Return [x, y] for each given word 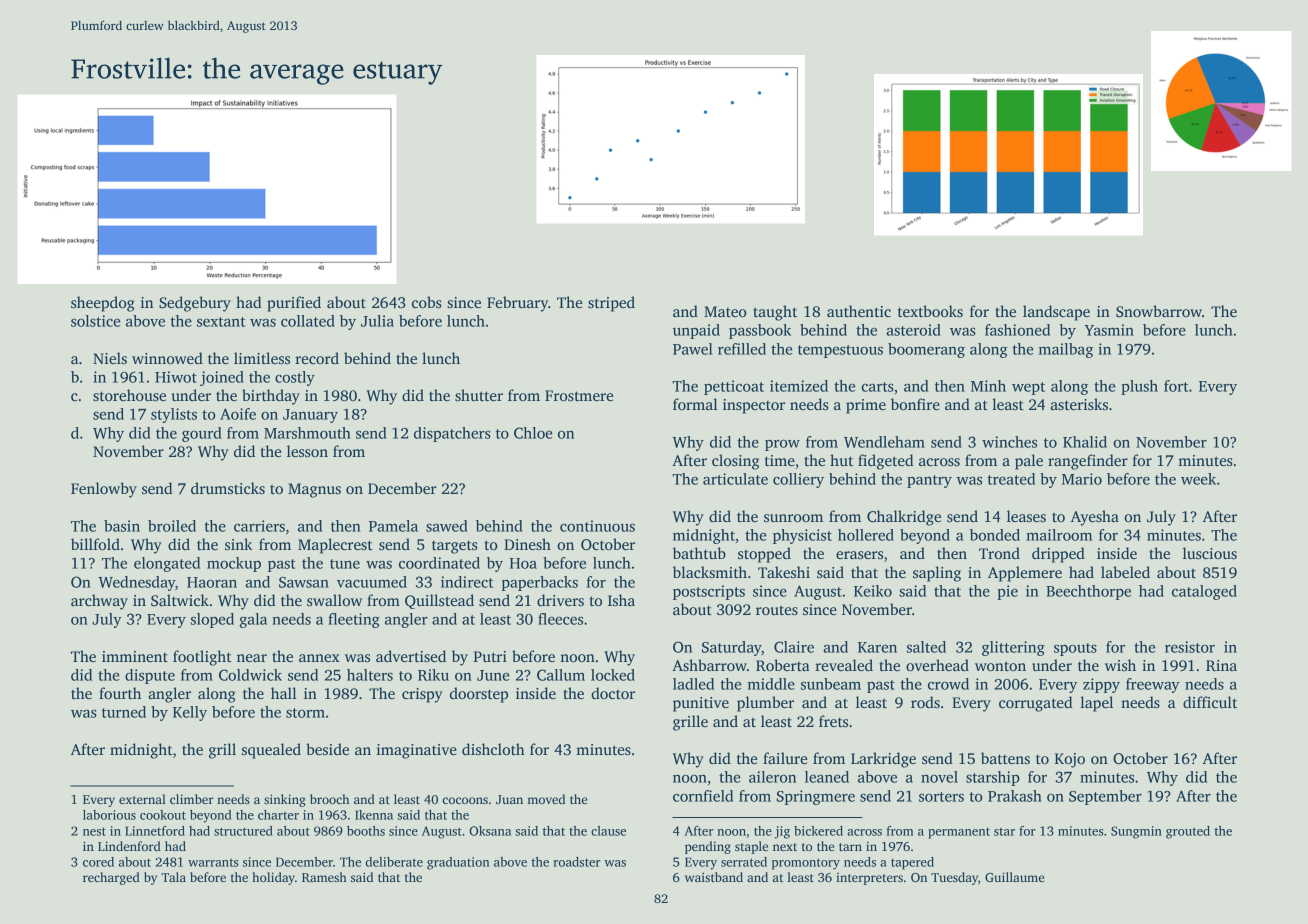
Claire [794, 647]
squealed [271, 751]
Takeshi [784, 572]
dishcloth [493, 749]
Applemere [1025, 574]
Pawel [693, 349]
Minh [988, 386]
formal [695, 404]
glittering [1013, 648]
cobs [427, 302]
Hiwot [176, 377]
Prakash [1015, 796]
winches [1009, 442]
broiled [172, 526]
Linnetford [155, 831]
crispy [422, 695]
